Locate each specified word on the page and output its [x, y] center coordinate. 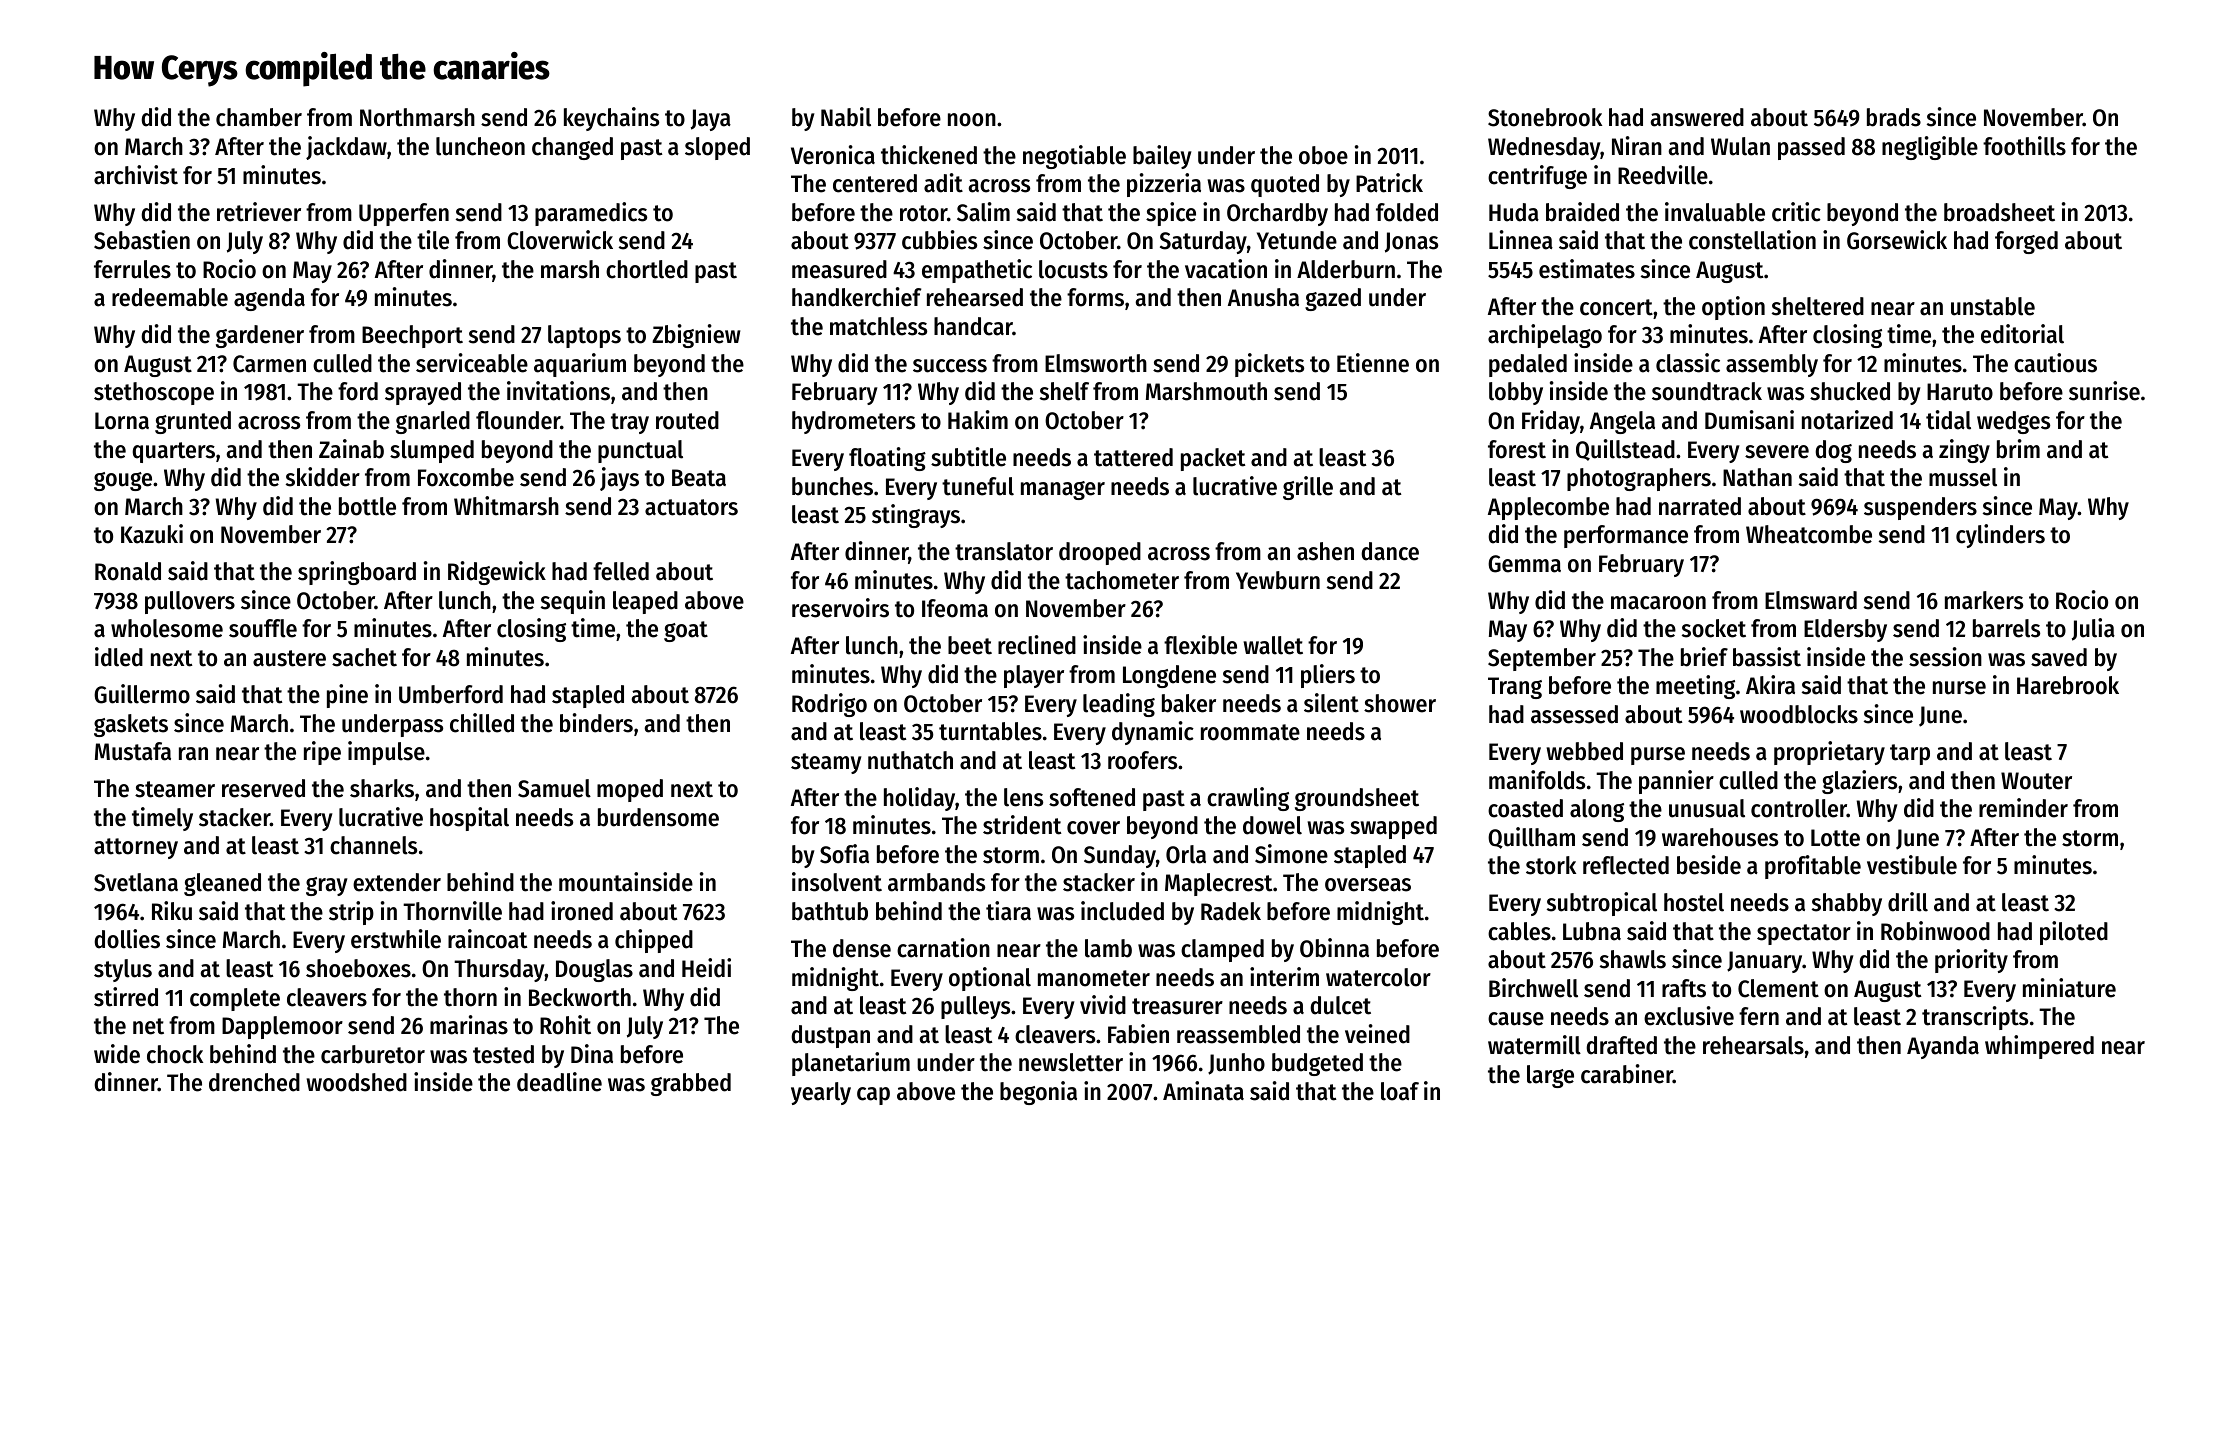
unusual [1707, 808]
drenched [254, 1082]
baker [1189, 703]
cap [873, 1096]
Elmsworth [1096, 363]
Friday [1551, 422]
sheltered [1818, 306]
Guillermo [142, 694]
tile [433, 240]
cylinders [2000, 536]
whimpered [2039, 1047]
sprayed [423, 393]
